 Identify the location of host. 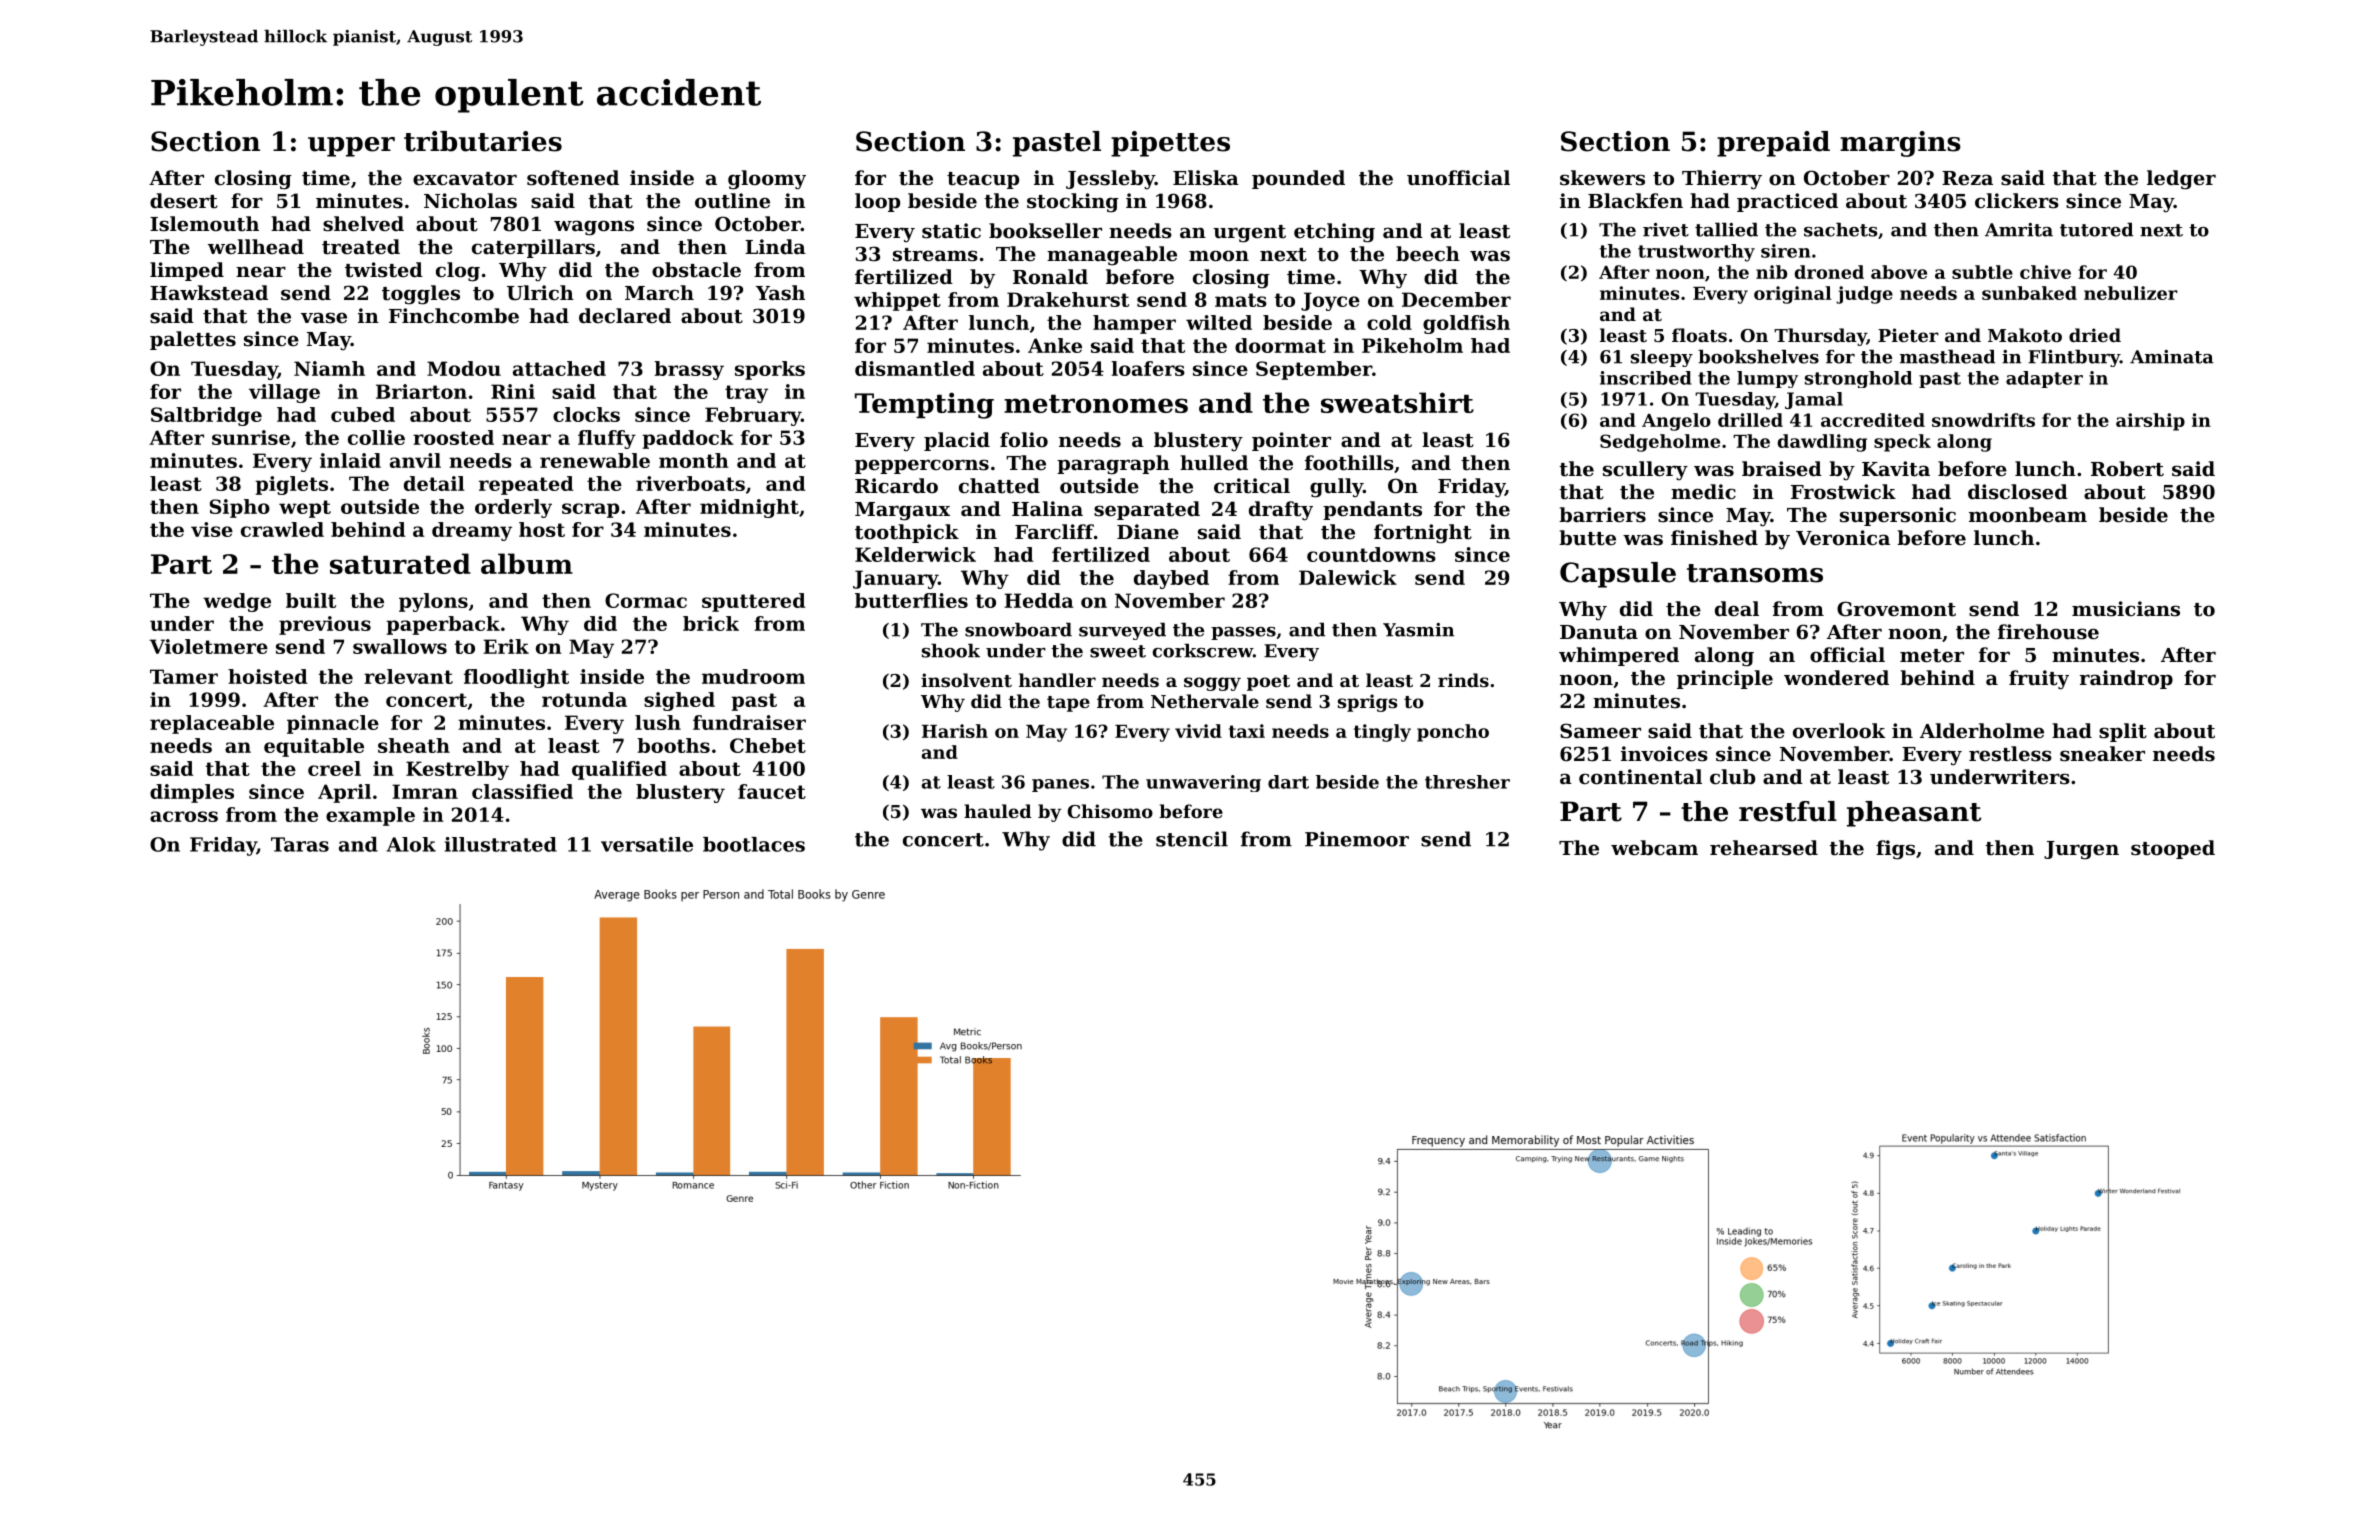
(542, 529).
